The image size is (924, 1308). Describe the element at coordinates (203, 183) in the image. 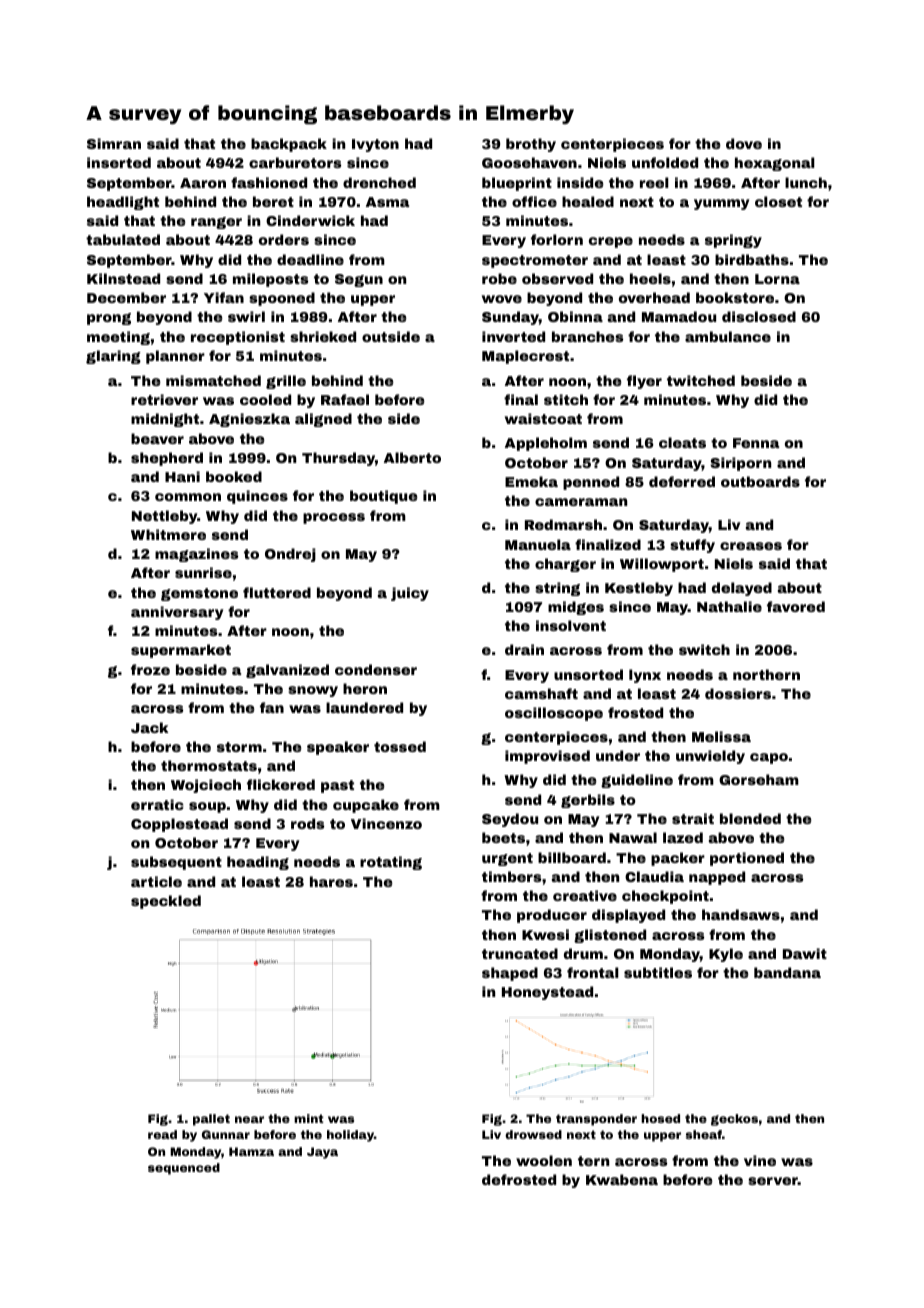

I see `Aaron` at that location.
